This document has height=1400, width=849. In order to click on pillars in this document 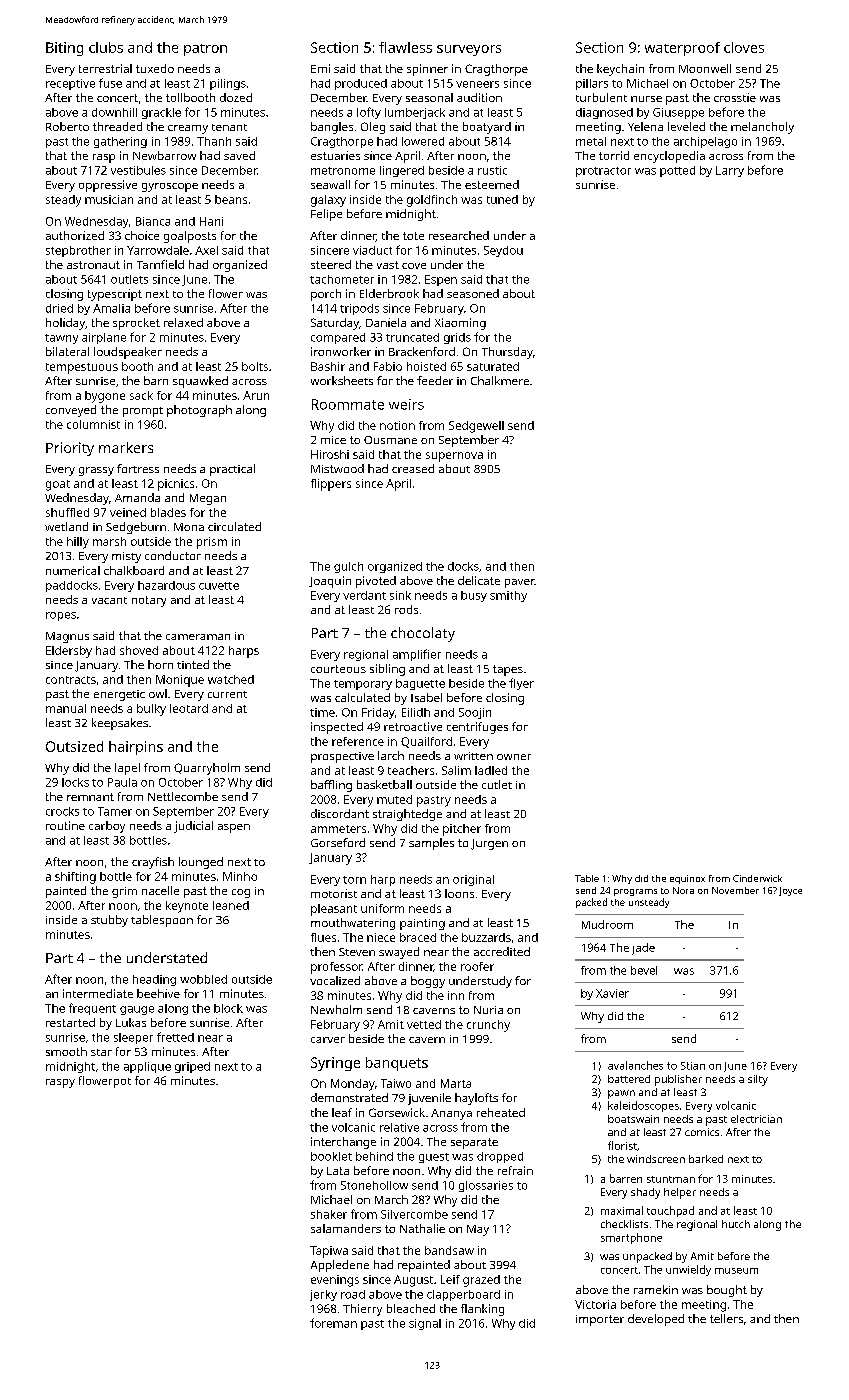, I will do `click(592, 84)`.
